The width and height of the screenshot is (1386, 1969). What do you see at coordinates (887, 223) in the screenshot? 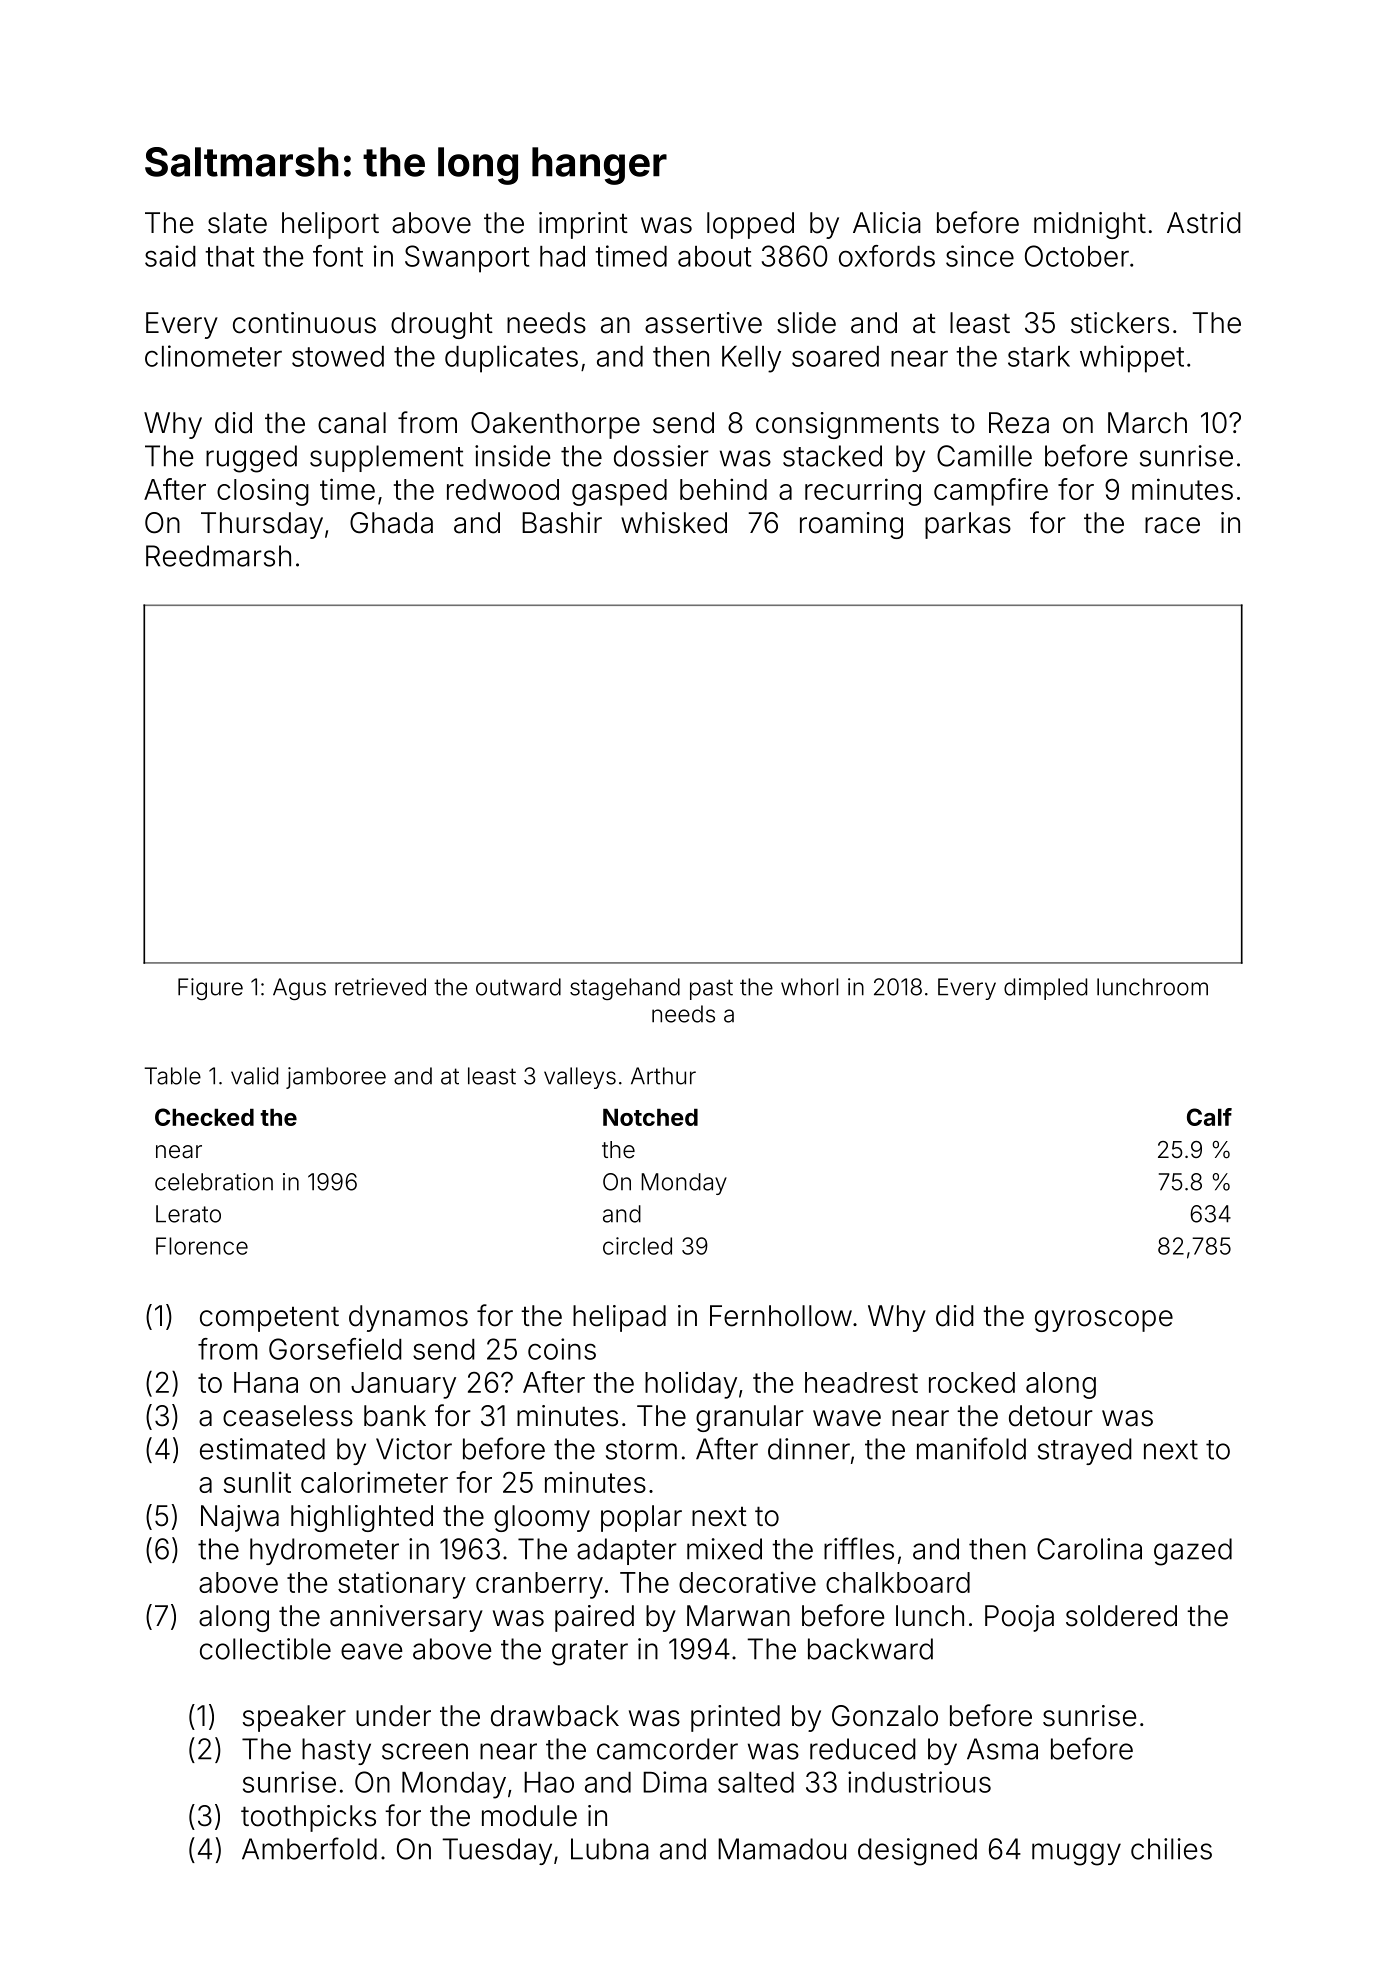
I see `Alicia` at bounding box center [887, 223].
